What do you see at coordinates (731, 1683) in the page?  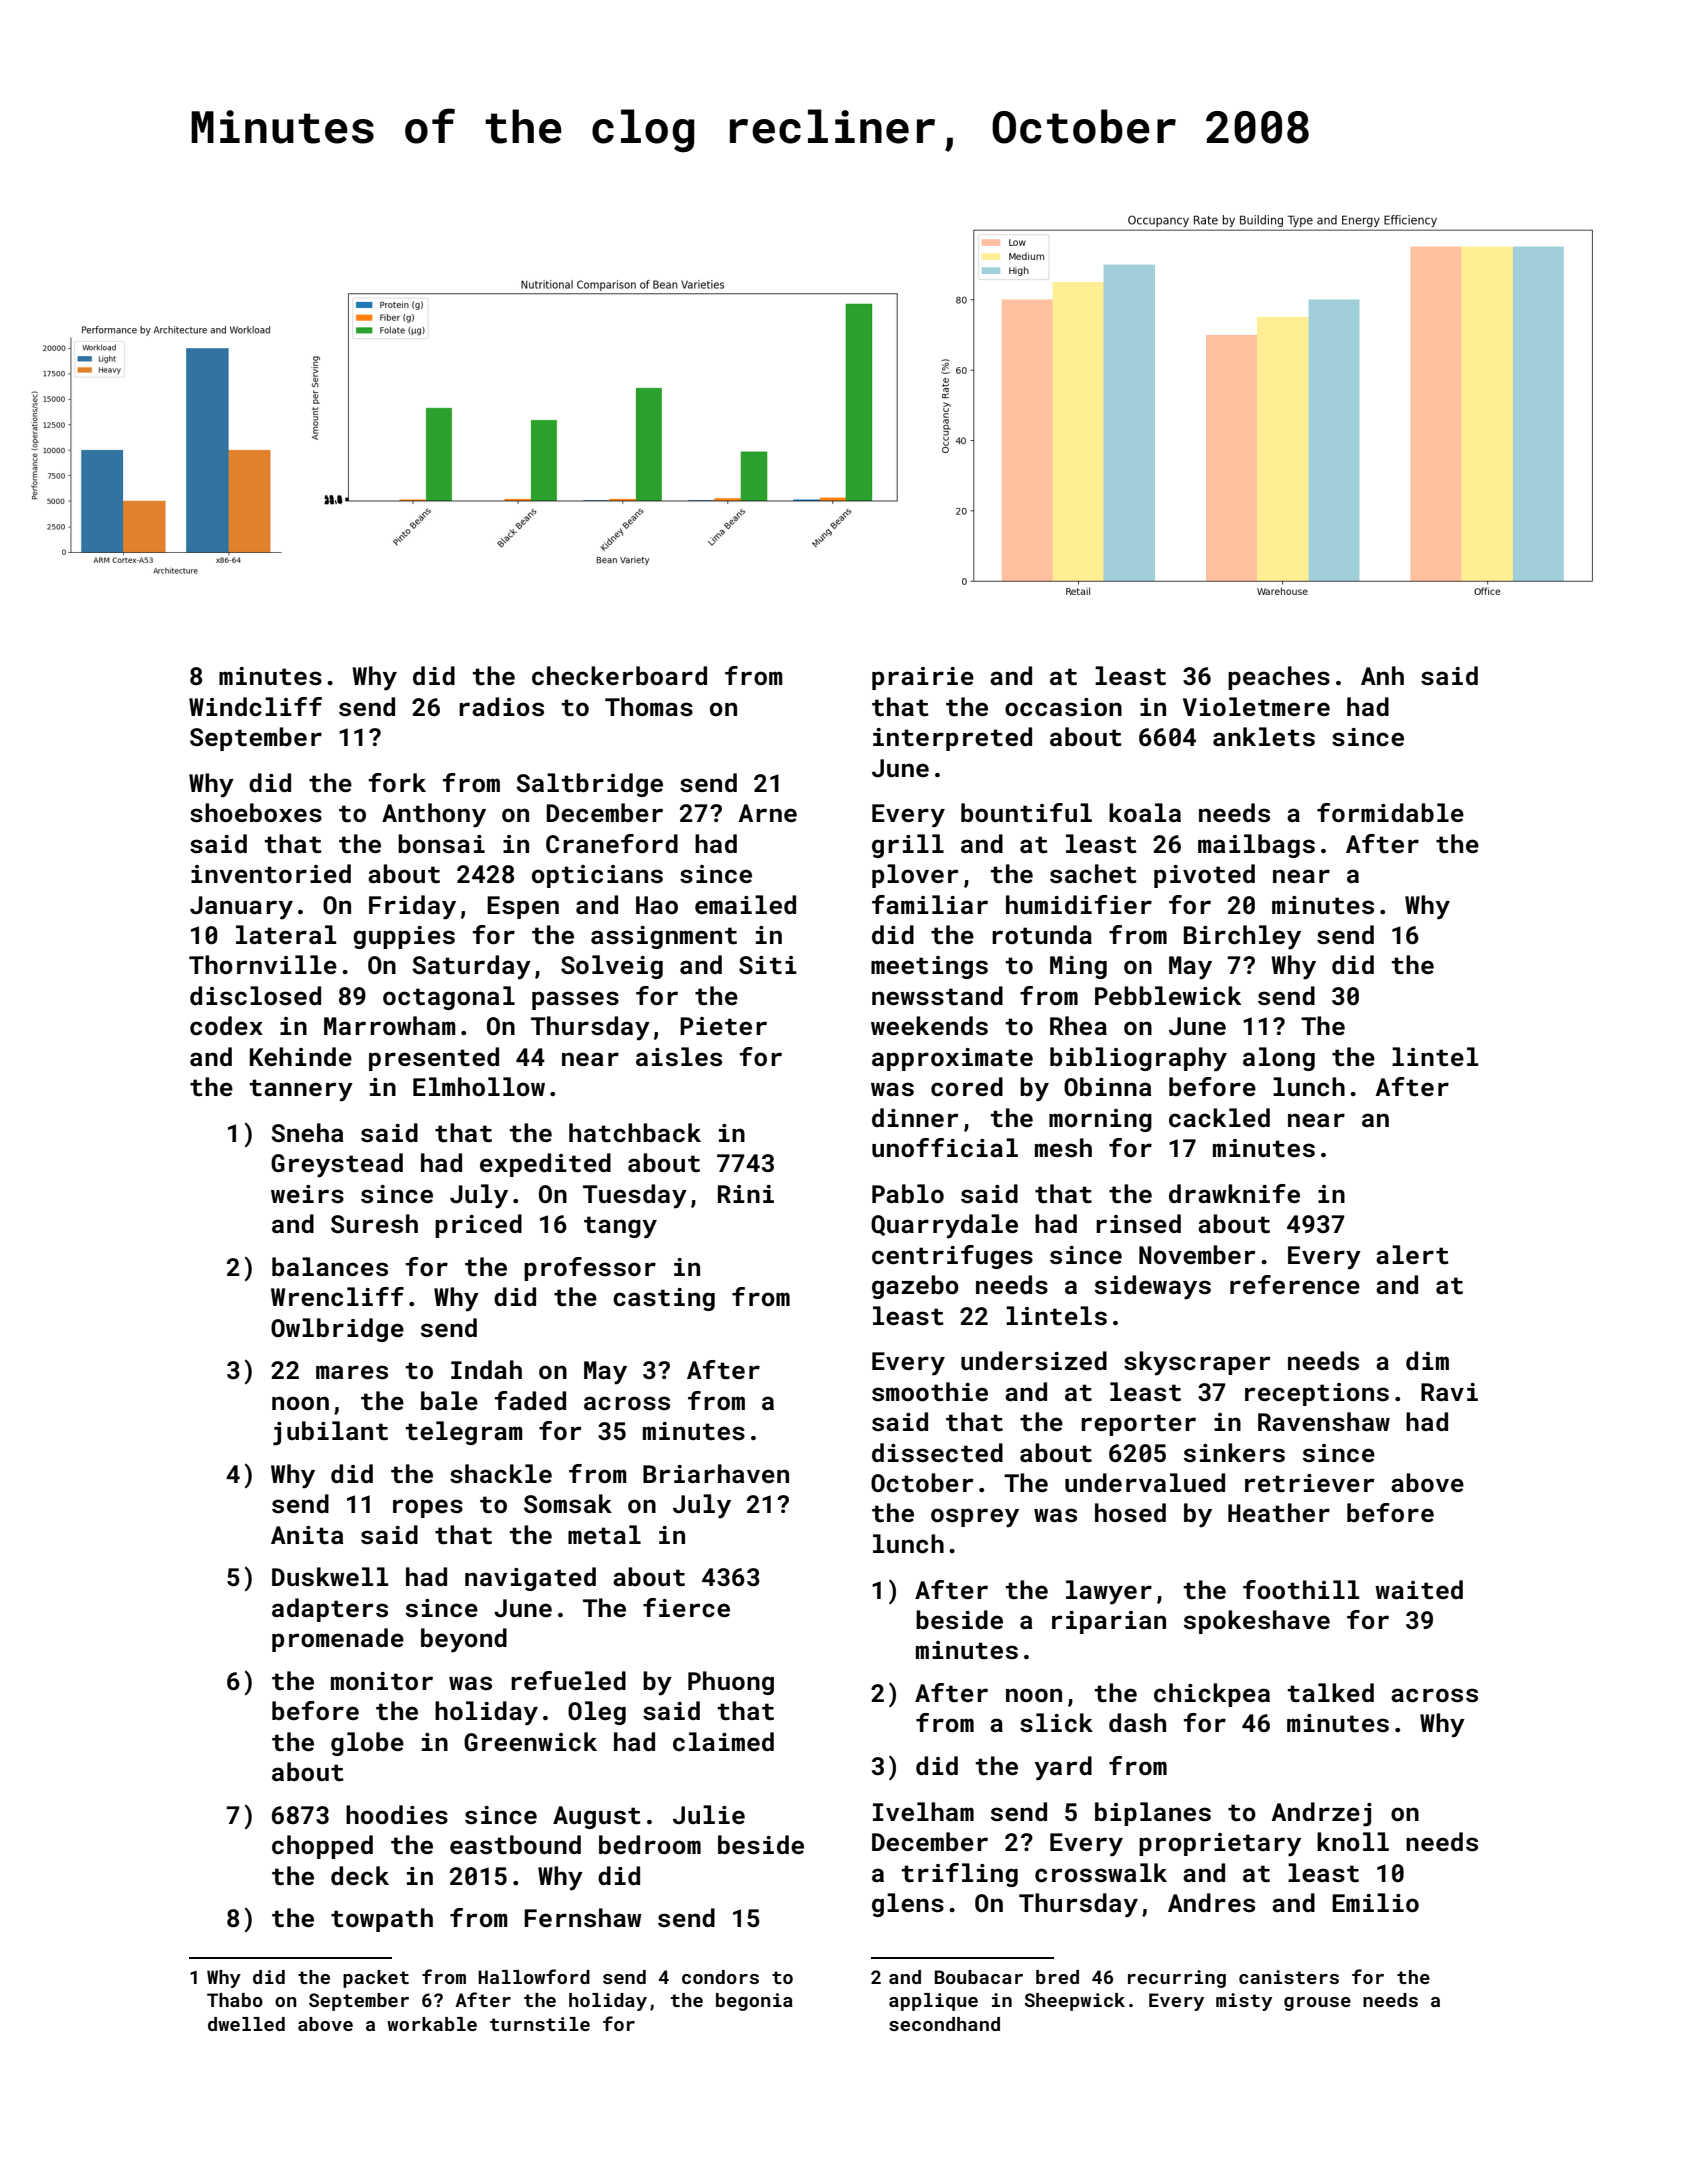 I see `Phuong` at bounding box center [731, 1683].
